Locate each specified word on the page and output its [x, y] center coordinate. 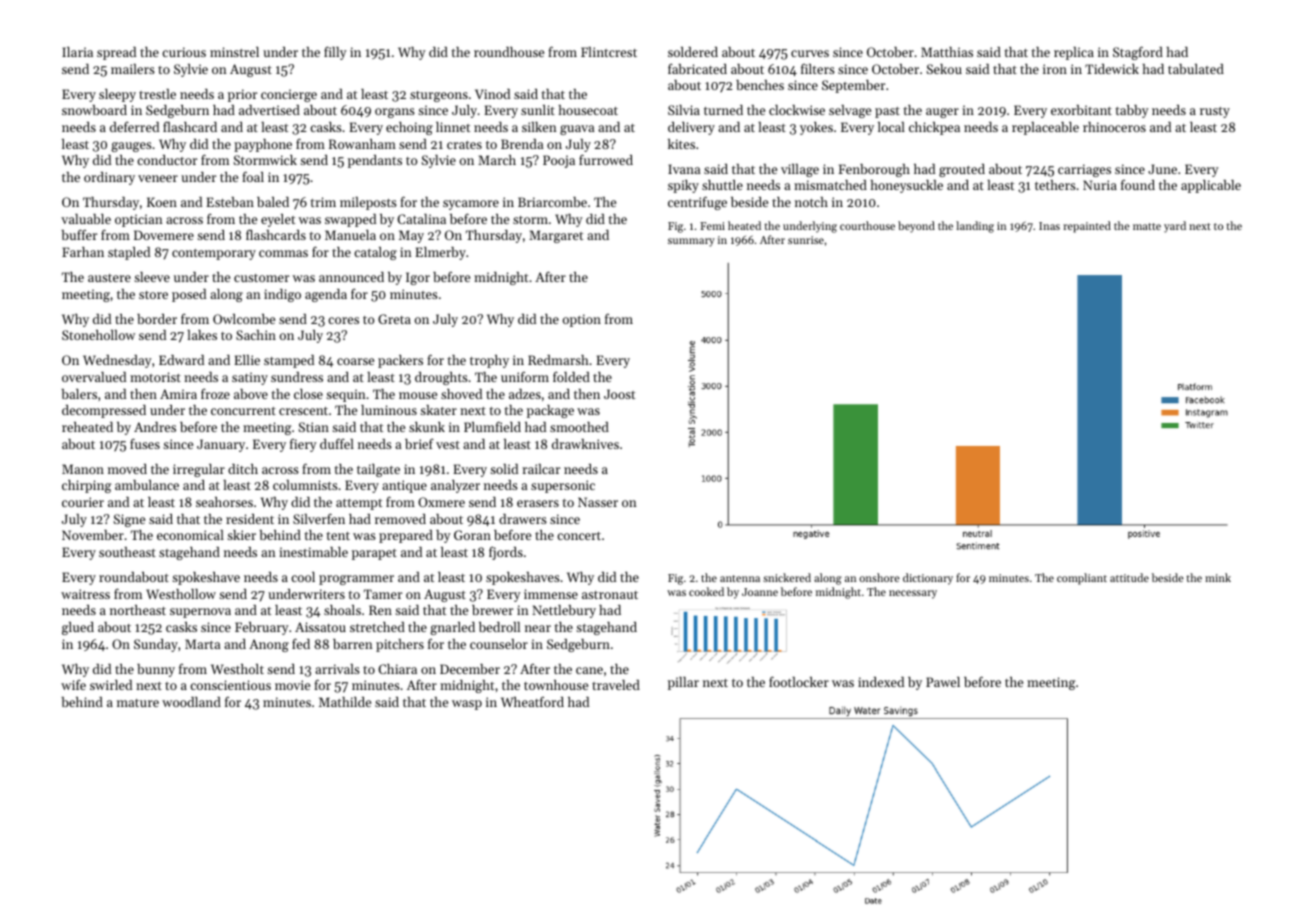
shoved [461, 394]
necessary [913, 594]
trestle [157, 94]
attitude [1129, 577]
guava [577, 130]
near [538, 628]
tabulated [1196, 69]
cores [343, 320]
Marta [203, 644]
